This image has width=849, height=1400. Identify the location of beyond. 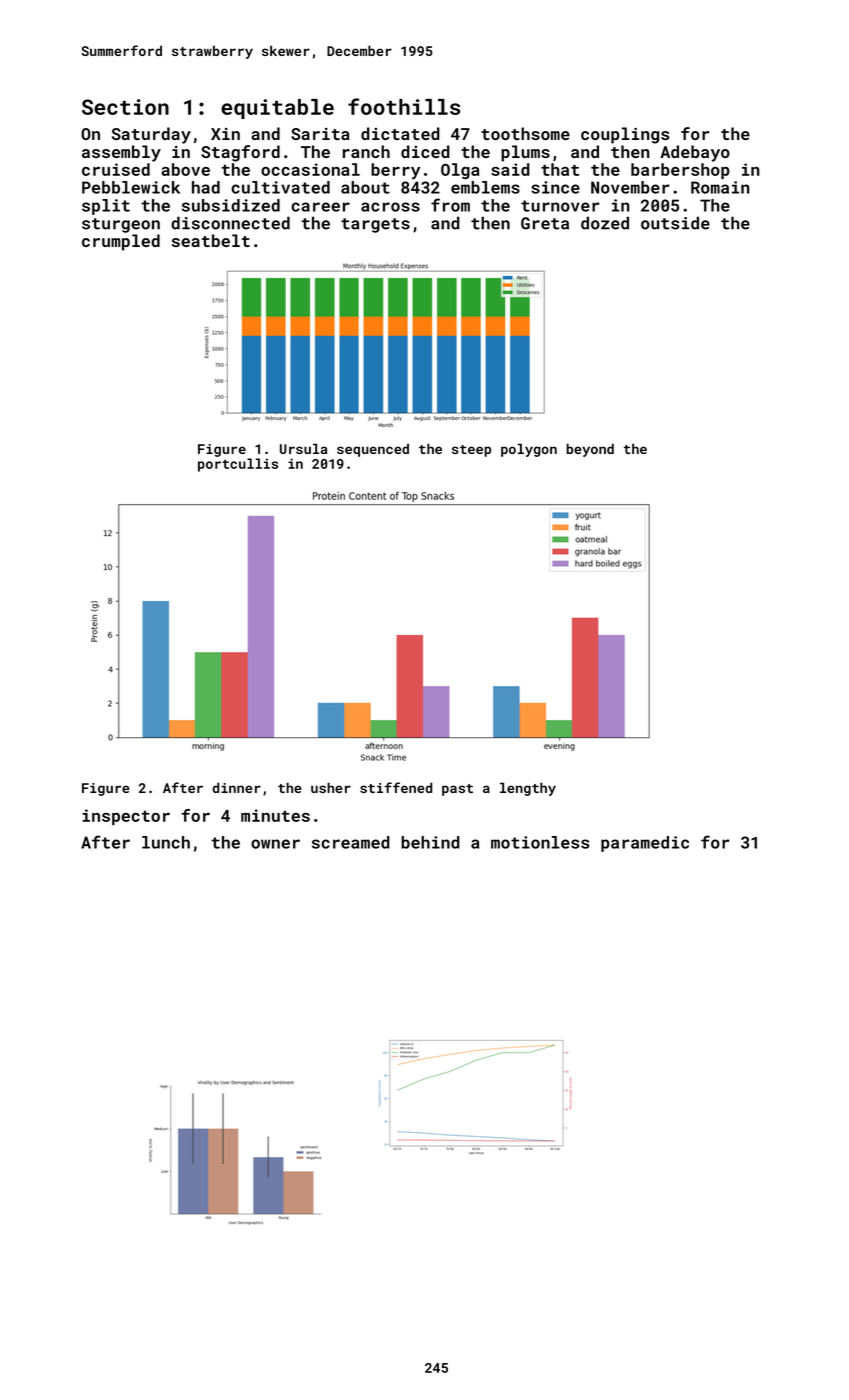
(590, 450).
